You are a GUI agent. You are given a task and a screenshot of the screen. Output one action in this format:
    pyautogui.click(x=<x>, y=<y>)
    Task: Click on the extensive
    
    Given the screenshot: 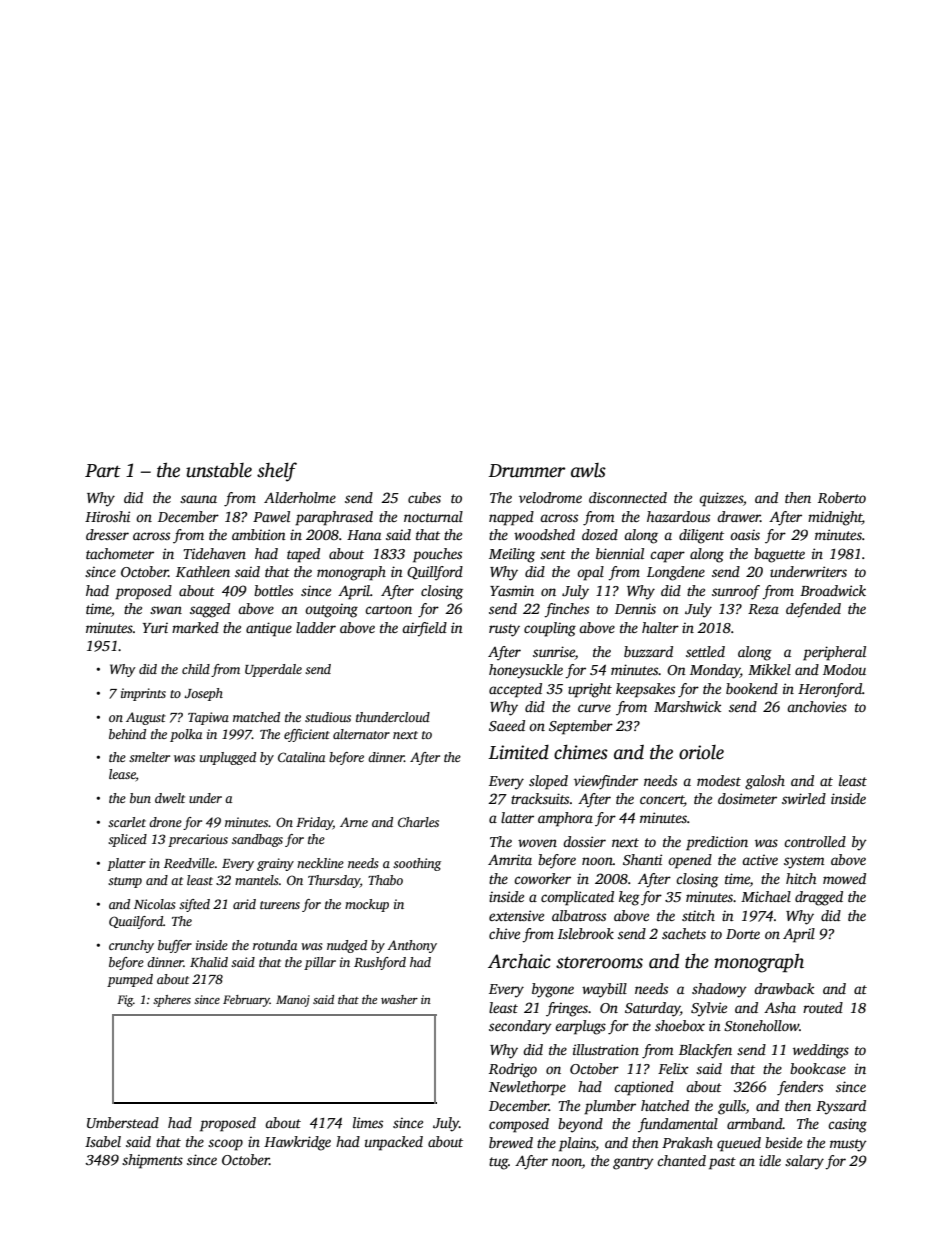 What is the action you would take?
    pyautogui.click(x=516, y=915)
